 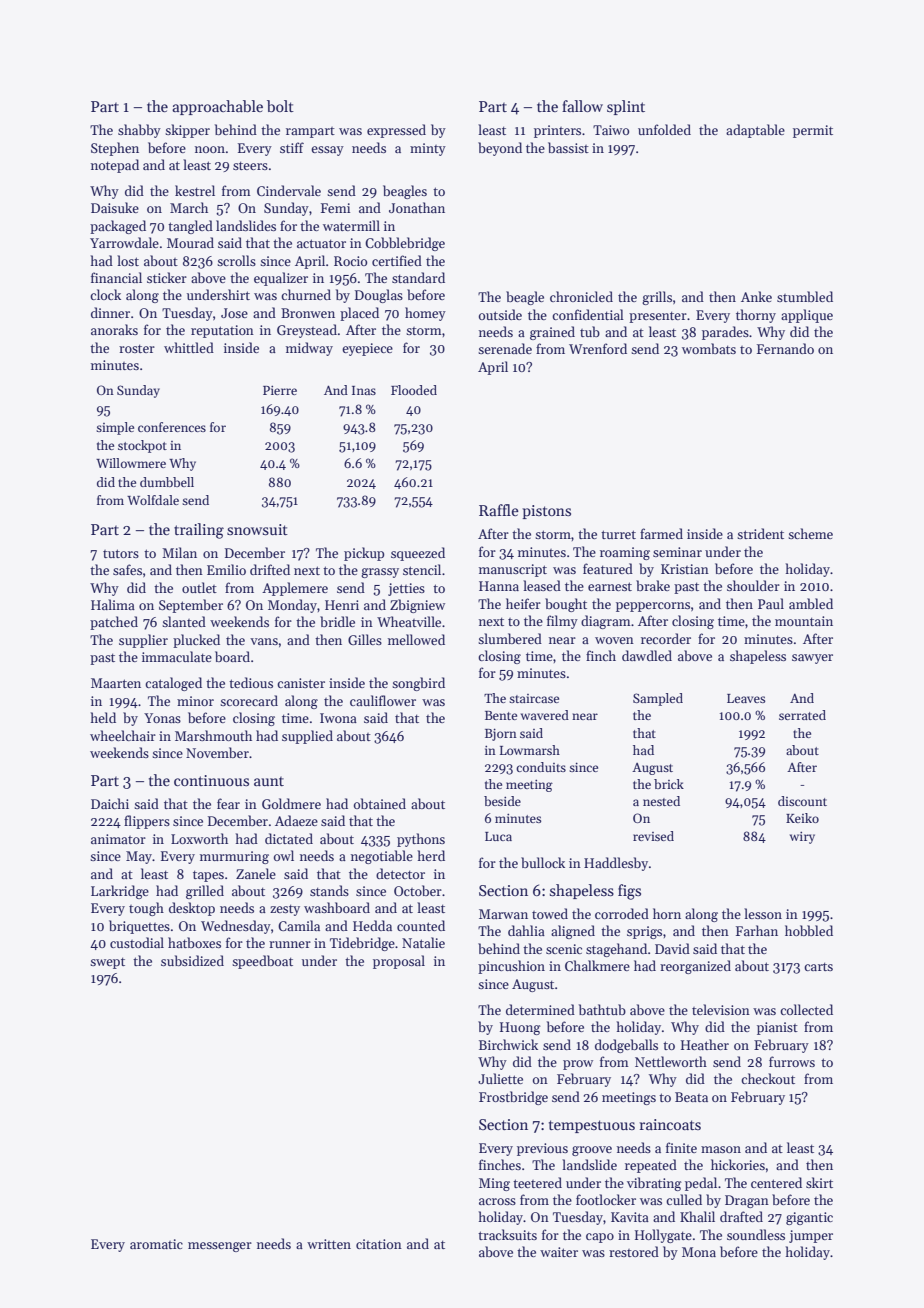 I want to click on collected, so click(x=806, y=1009).
